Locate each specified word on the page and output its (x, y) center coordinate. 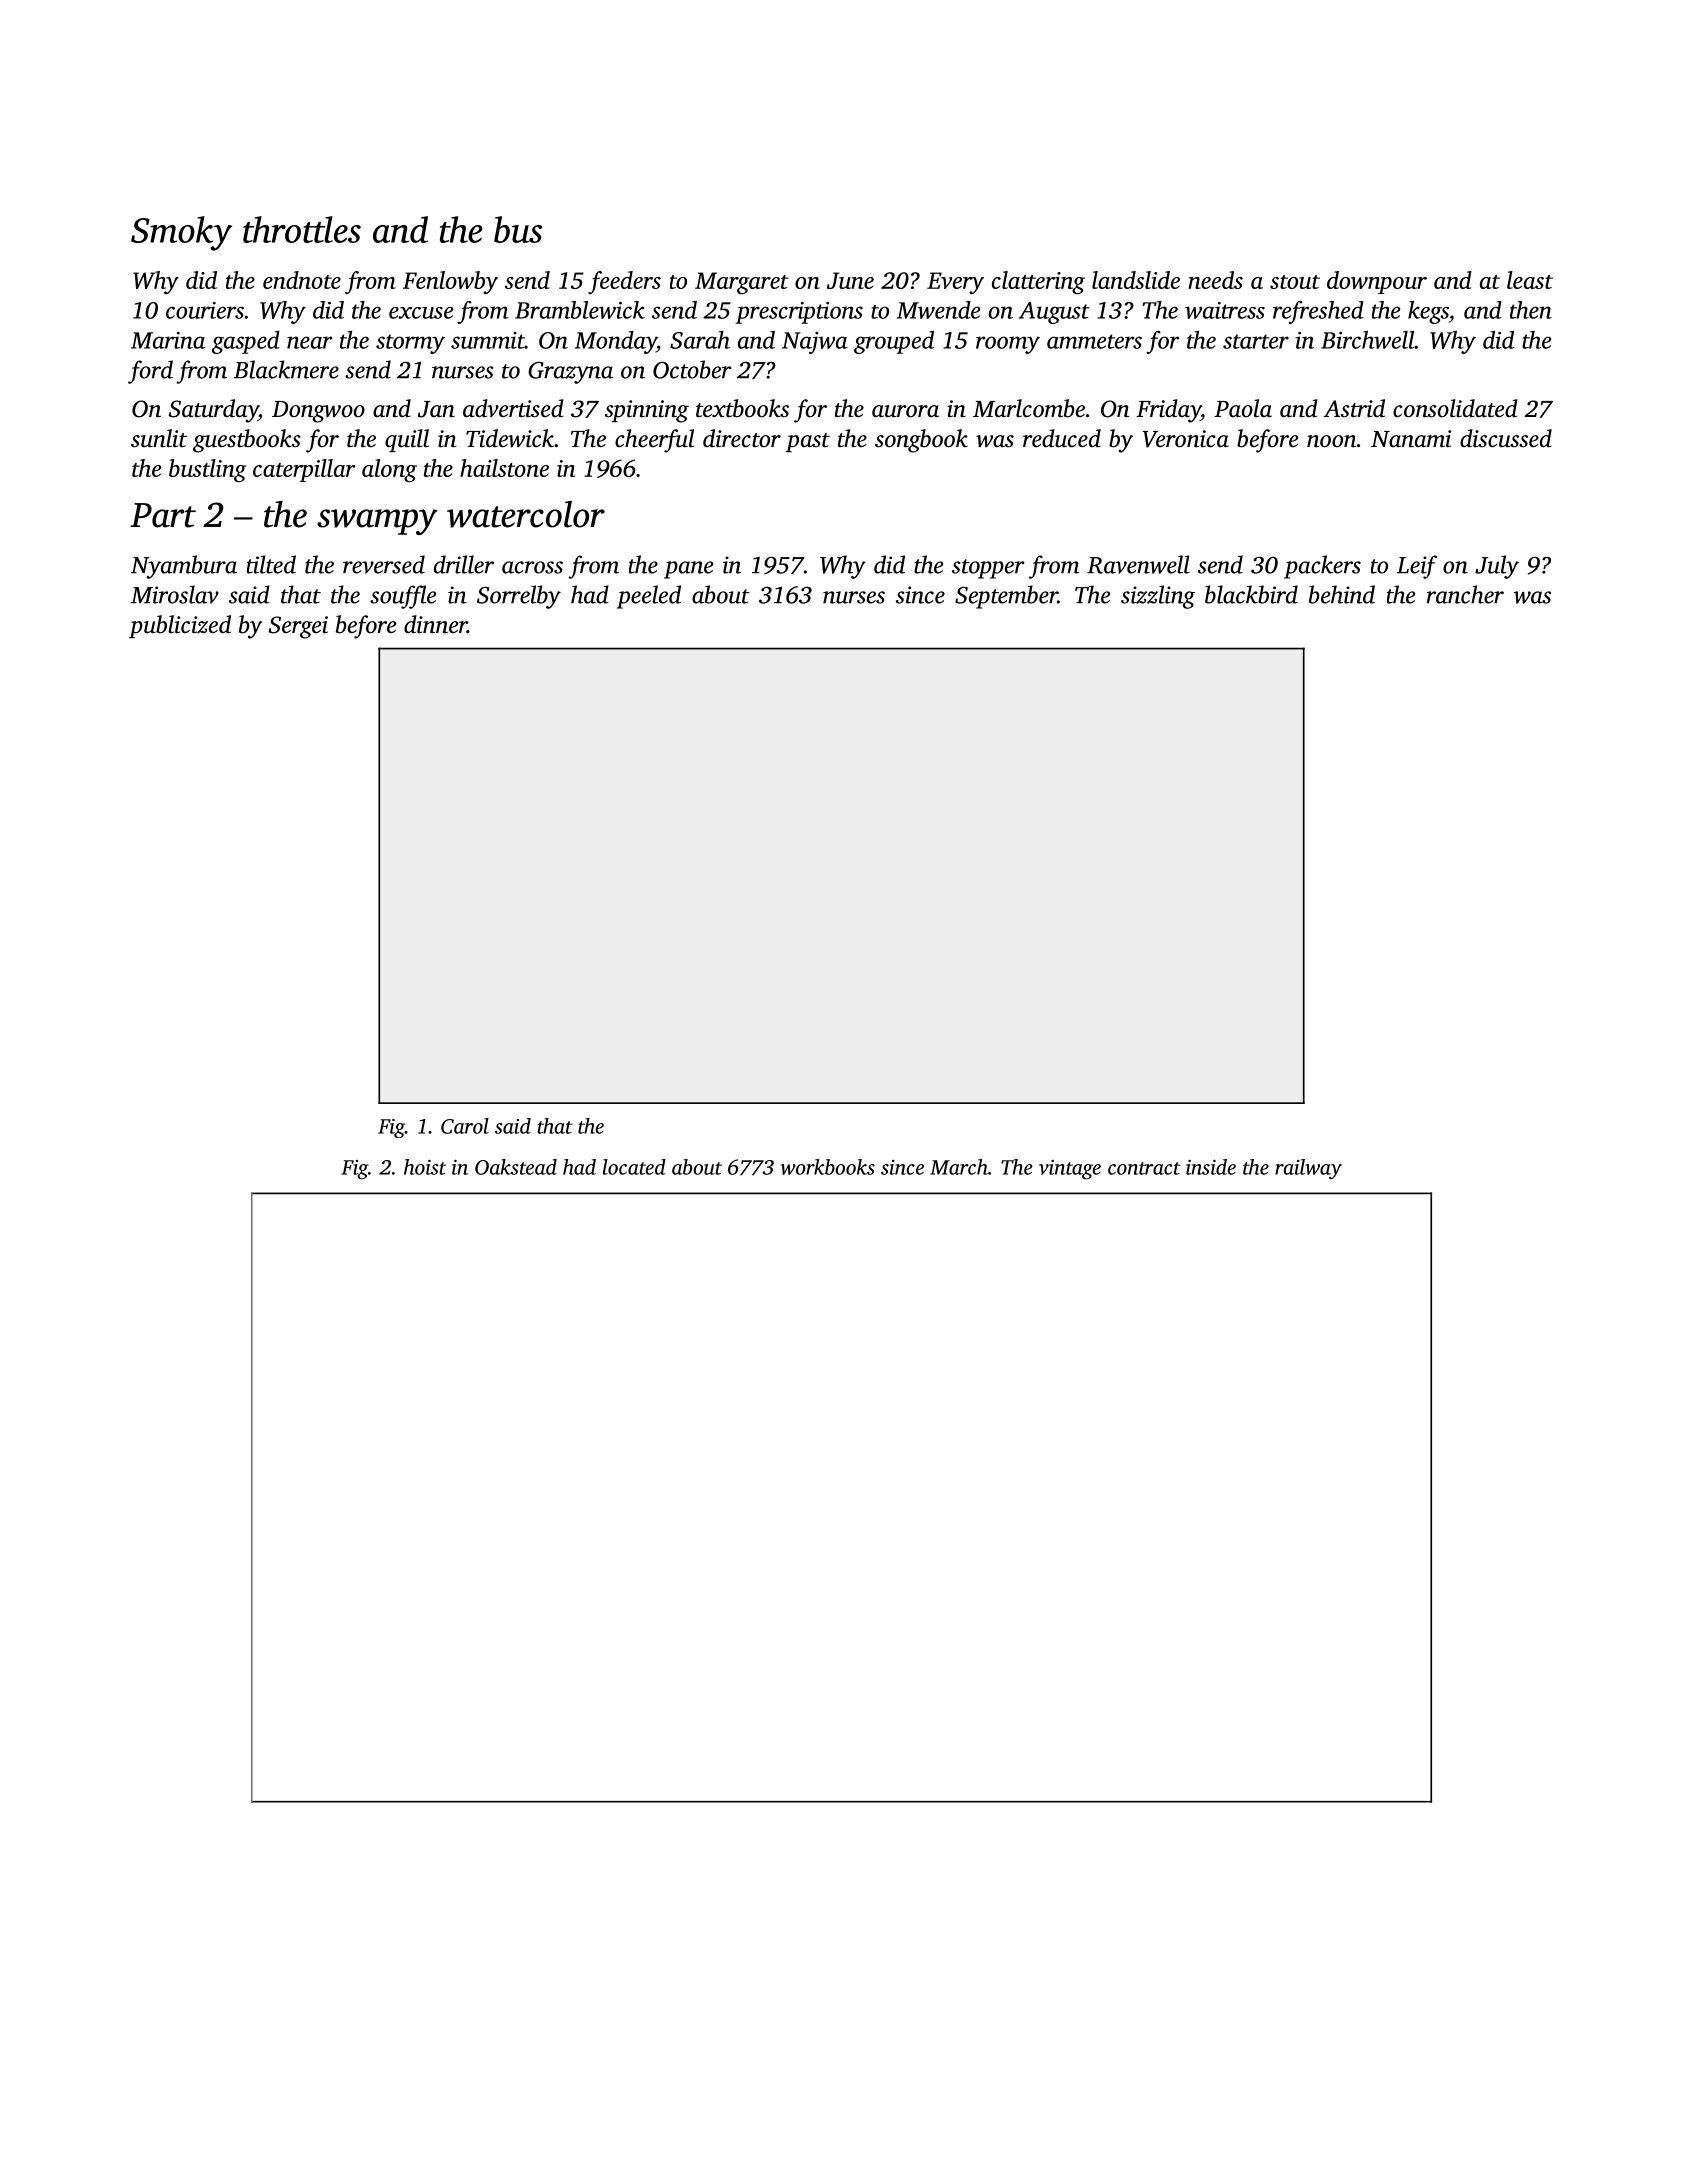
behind (1342, 594)
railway (1308, 1169)
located (634, 1167)
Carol (465, 1126)
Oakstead (516, 1167)
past (808, 442)
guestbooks (247, 441)
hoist (425, 1167)
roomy (1008, 345)
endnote (302, 280)
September (1006, 597)
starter (1256, 341)
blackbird (1251, 594)
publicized (180, 626)
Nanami (1411, 439)
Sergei (298, 627)
